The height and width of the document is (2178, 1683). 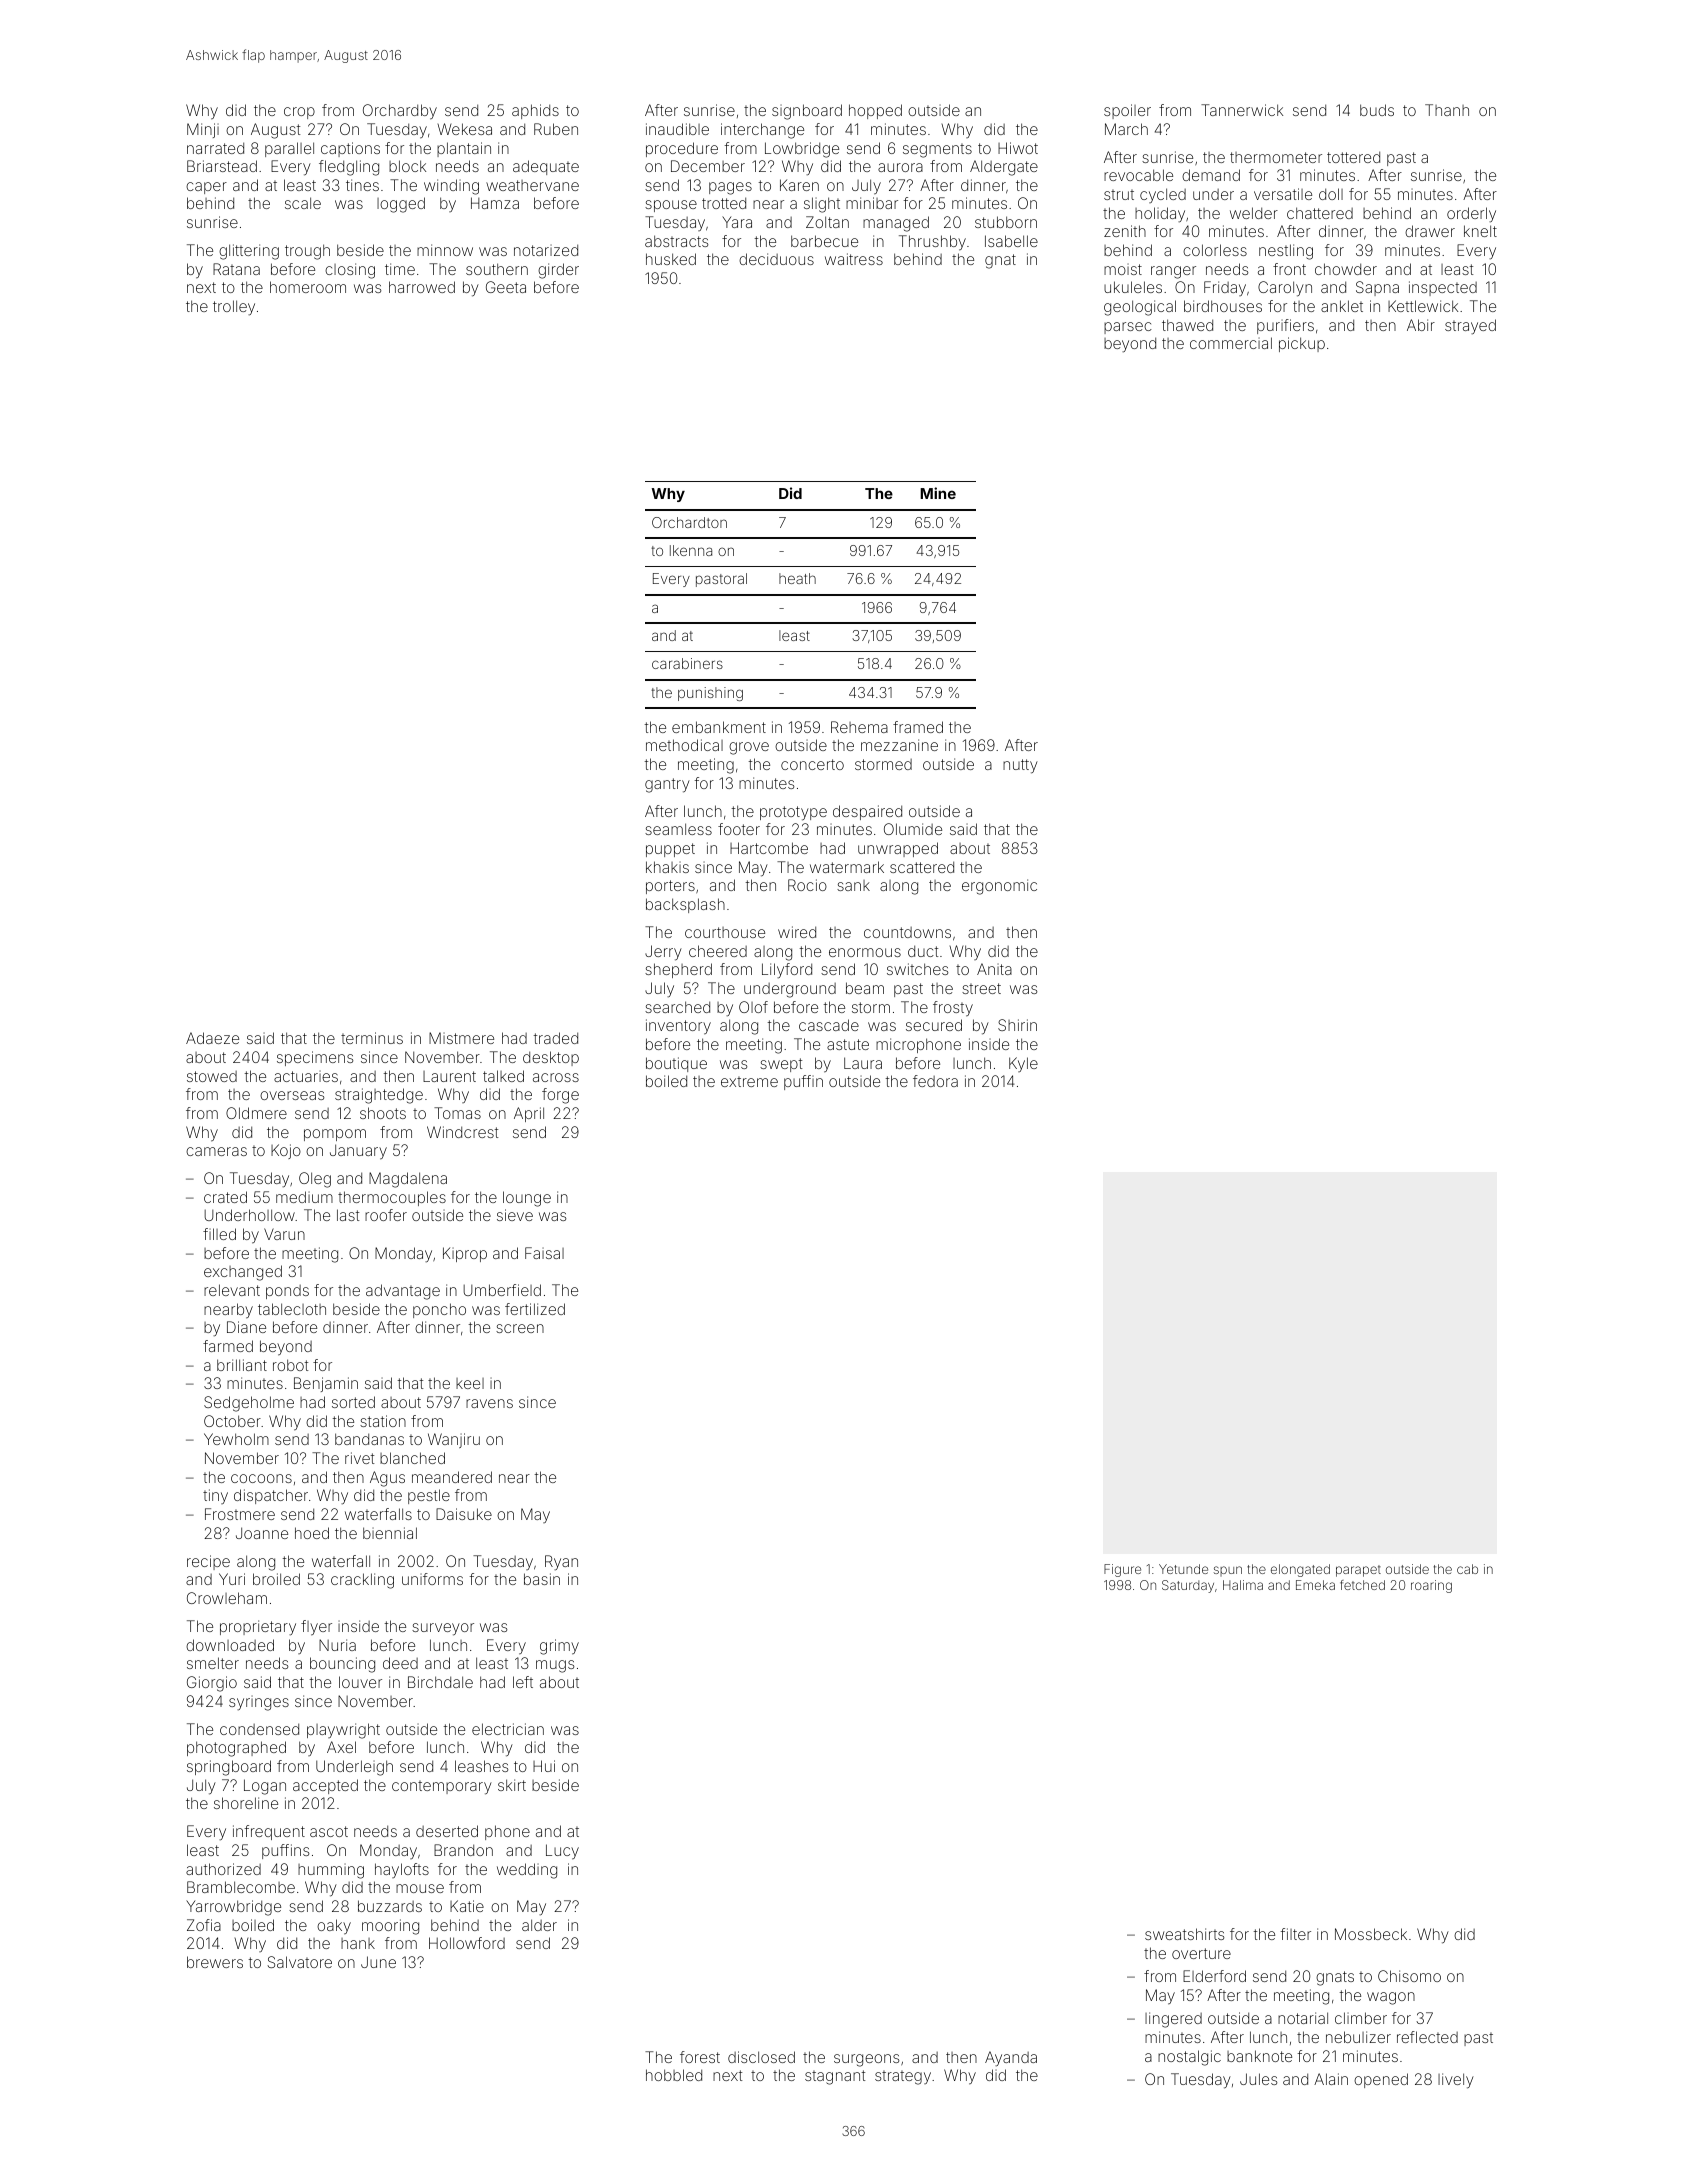 I want to click on hobbled, so click(x=674, y=2075).
